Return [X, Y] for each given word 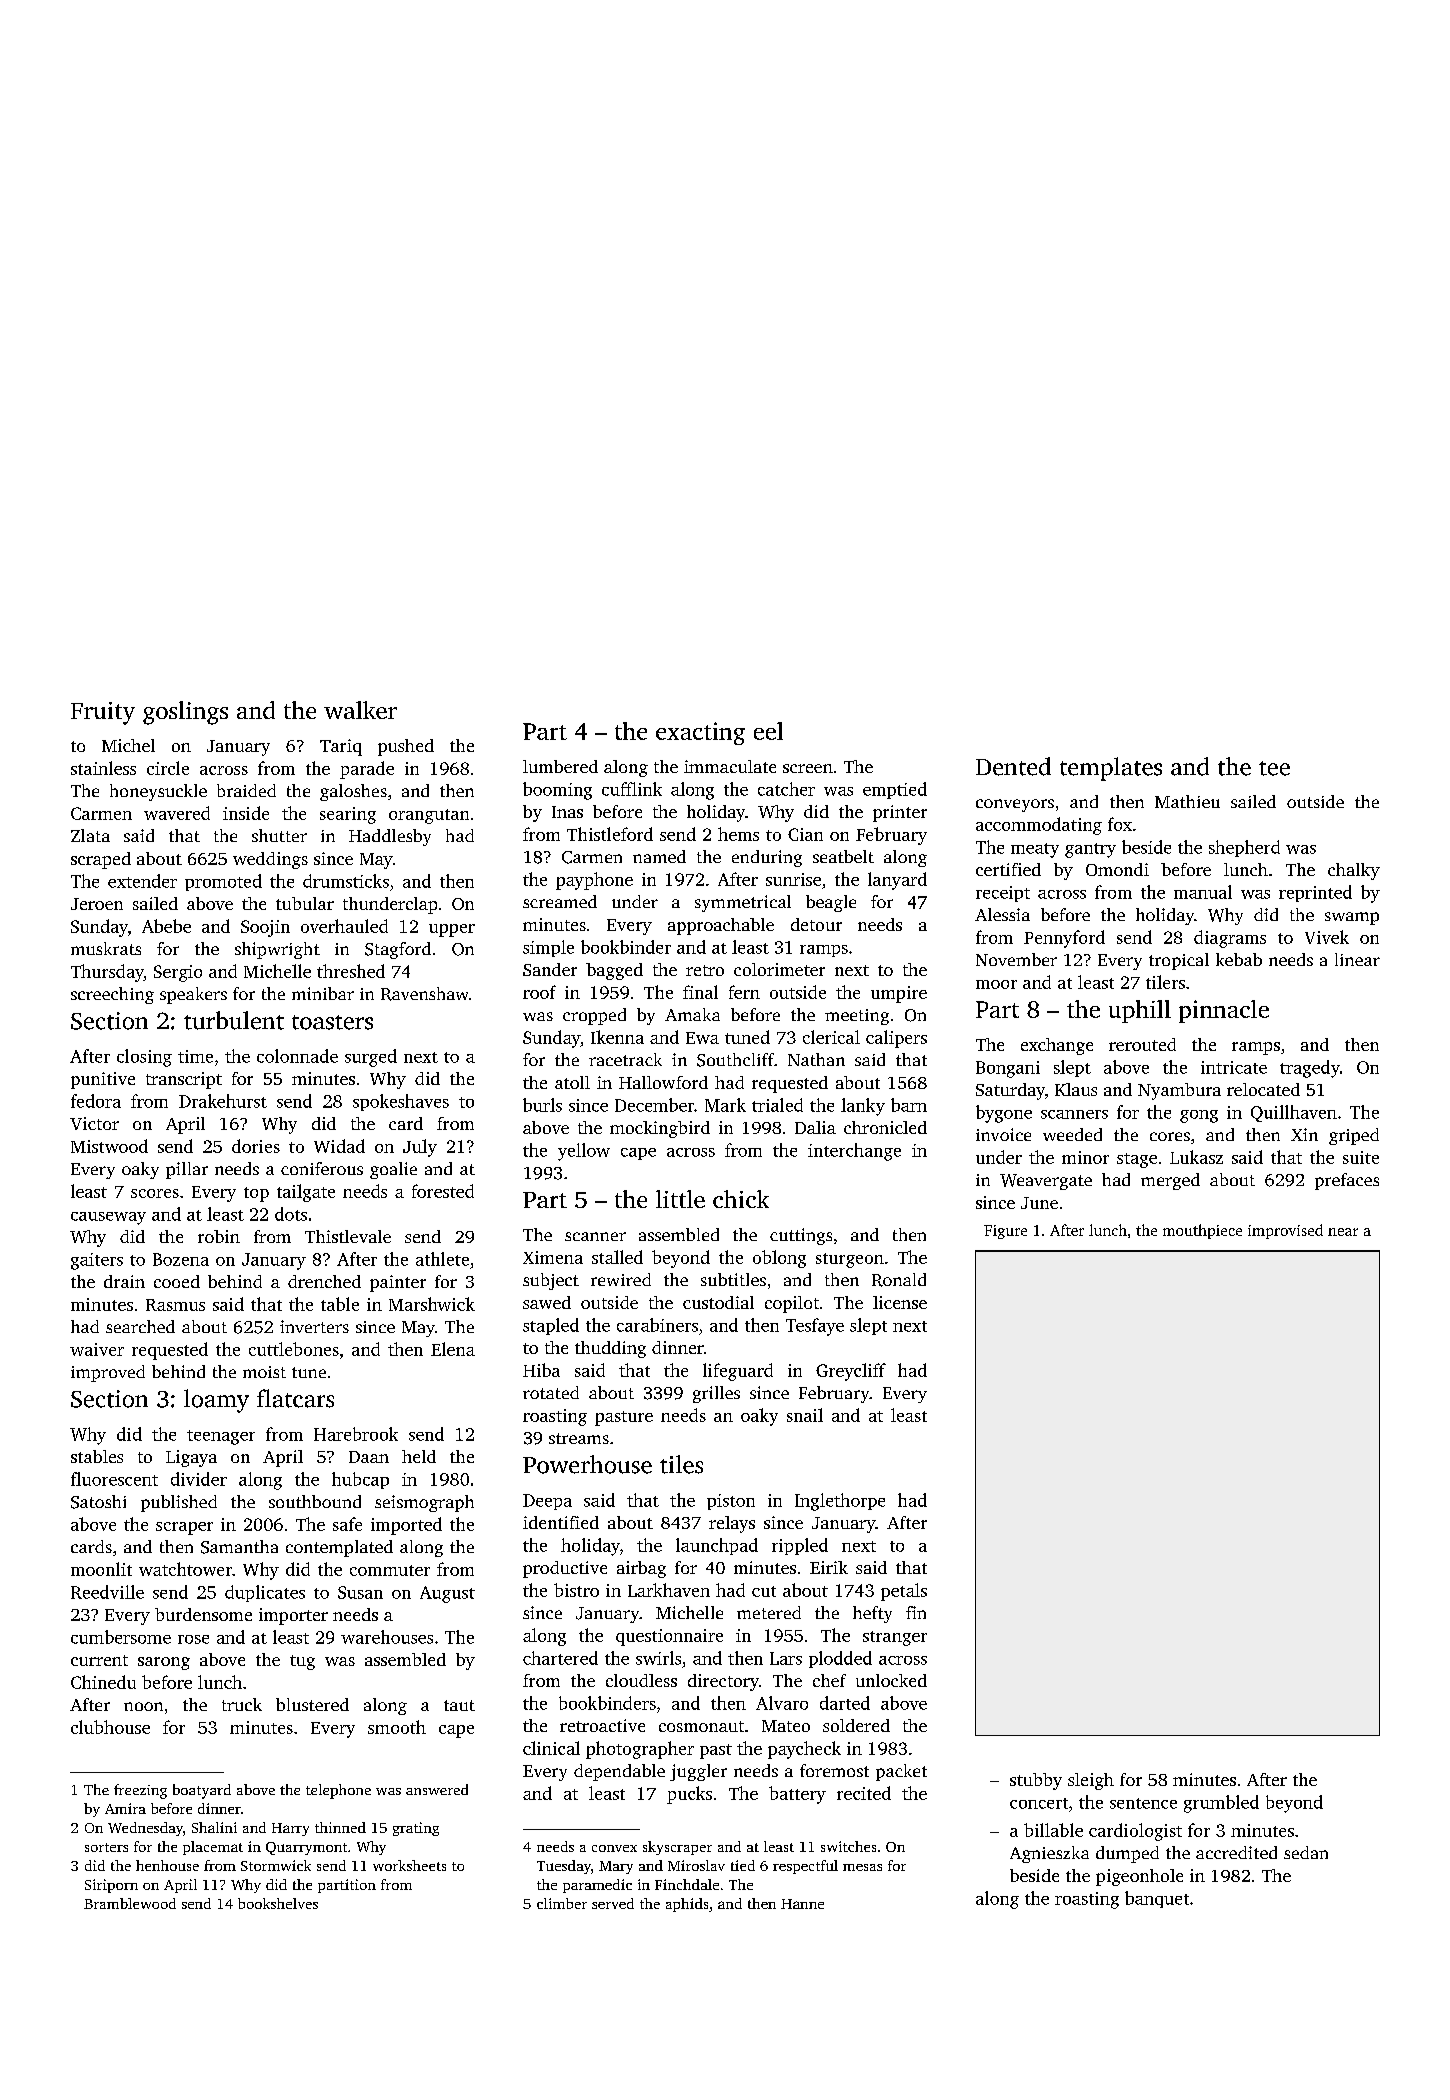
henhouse [167, 1865]
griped [1354, 1136]
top [256, 1194]
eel [768, 731]
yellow [584, 1152]
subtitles [733, 1279]
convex [614, 1848]
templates [1111, 769]
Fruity [103, 713]
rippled [800, 1546]
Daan [369, 1457]
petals [904, 1592]
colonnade [297, 1056]
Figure [1005, 1232]
